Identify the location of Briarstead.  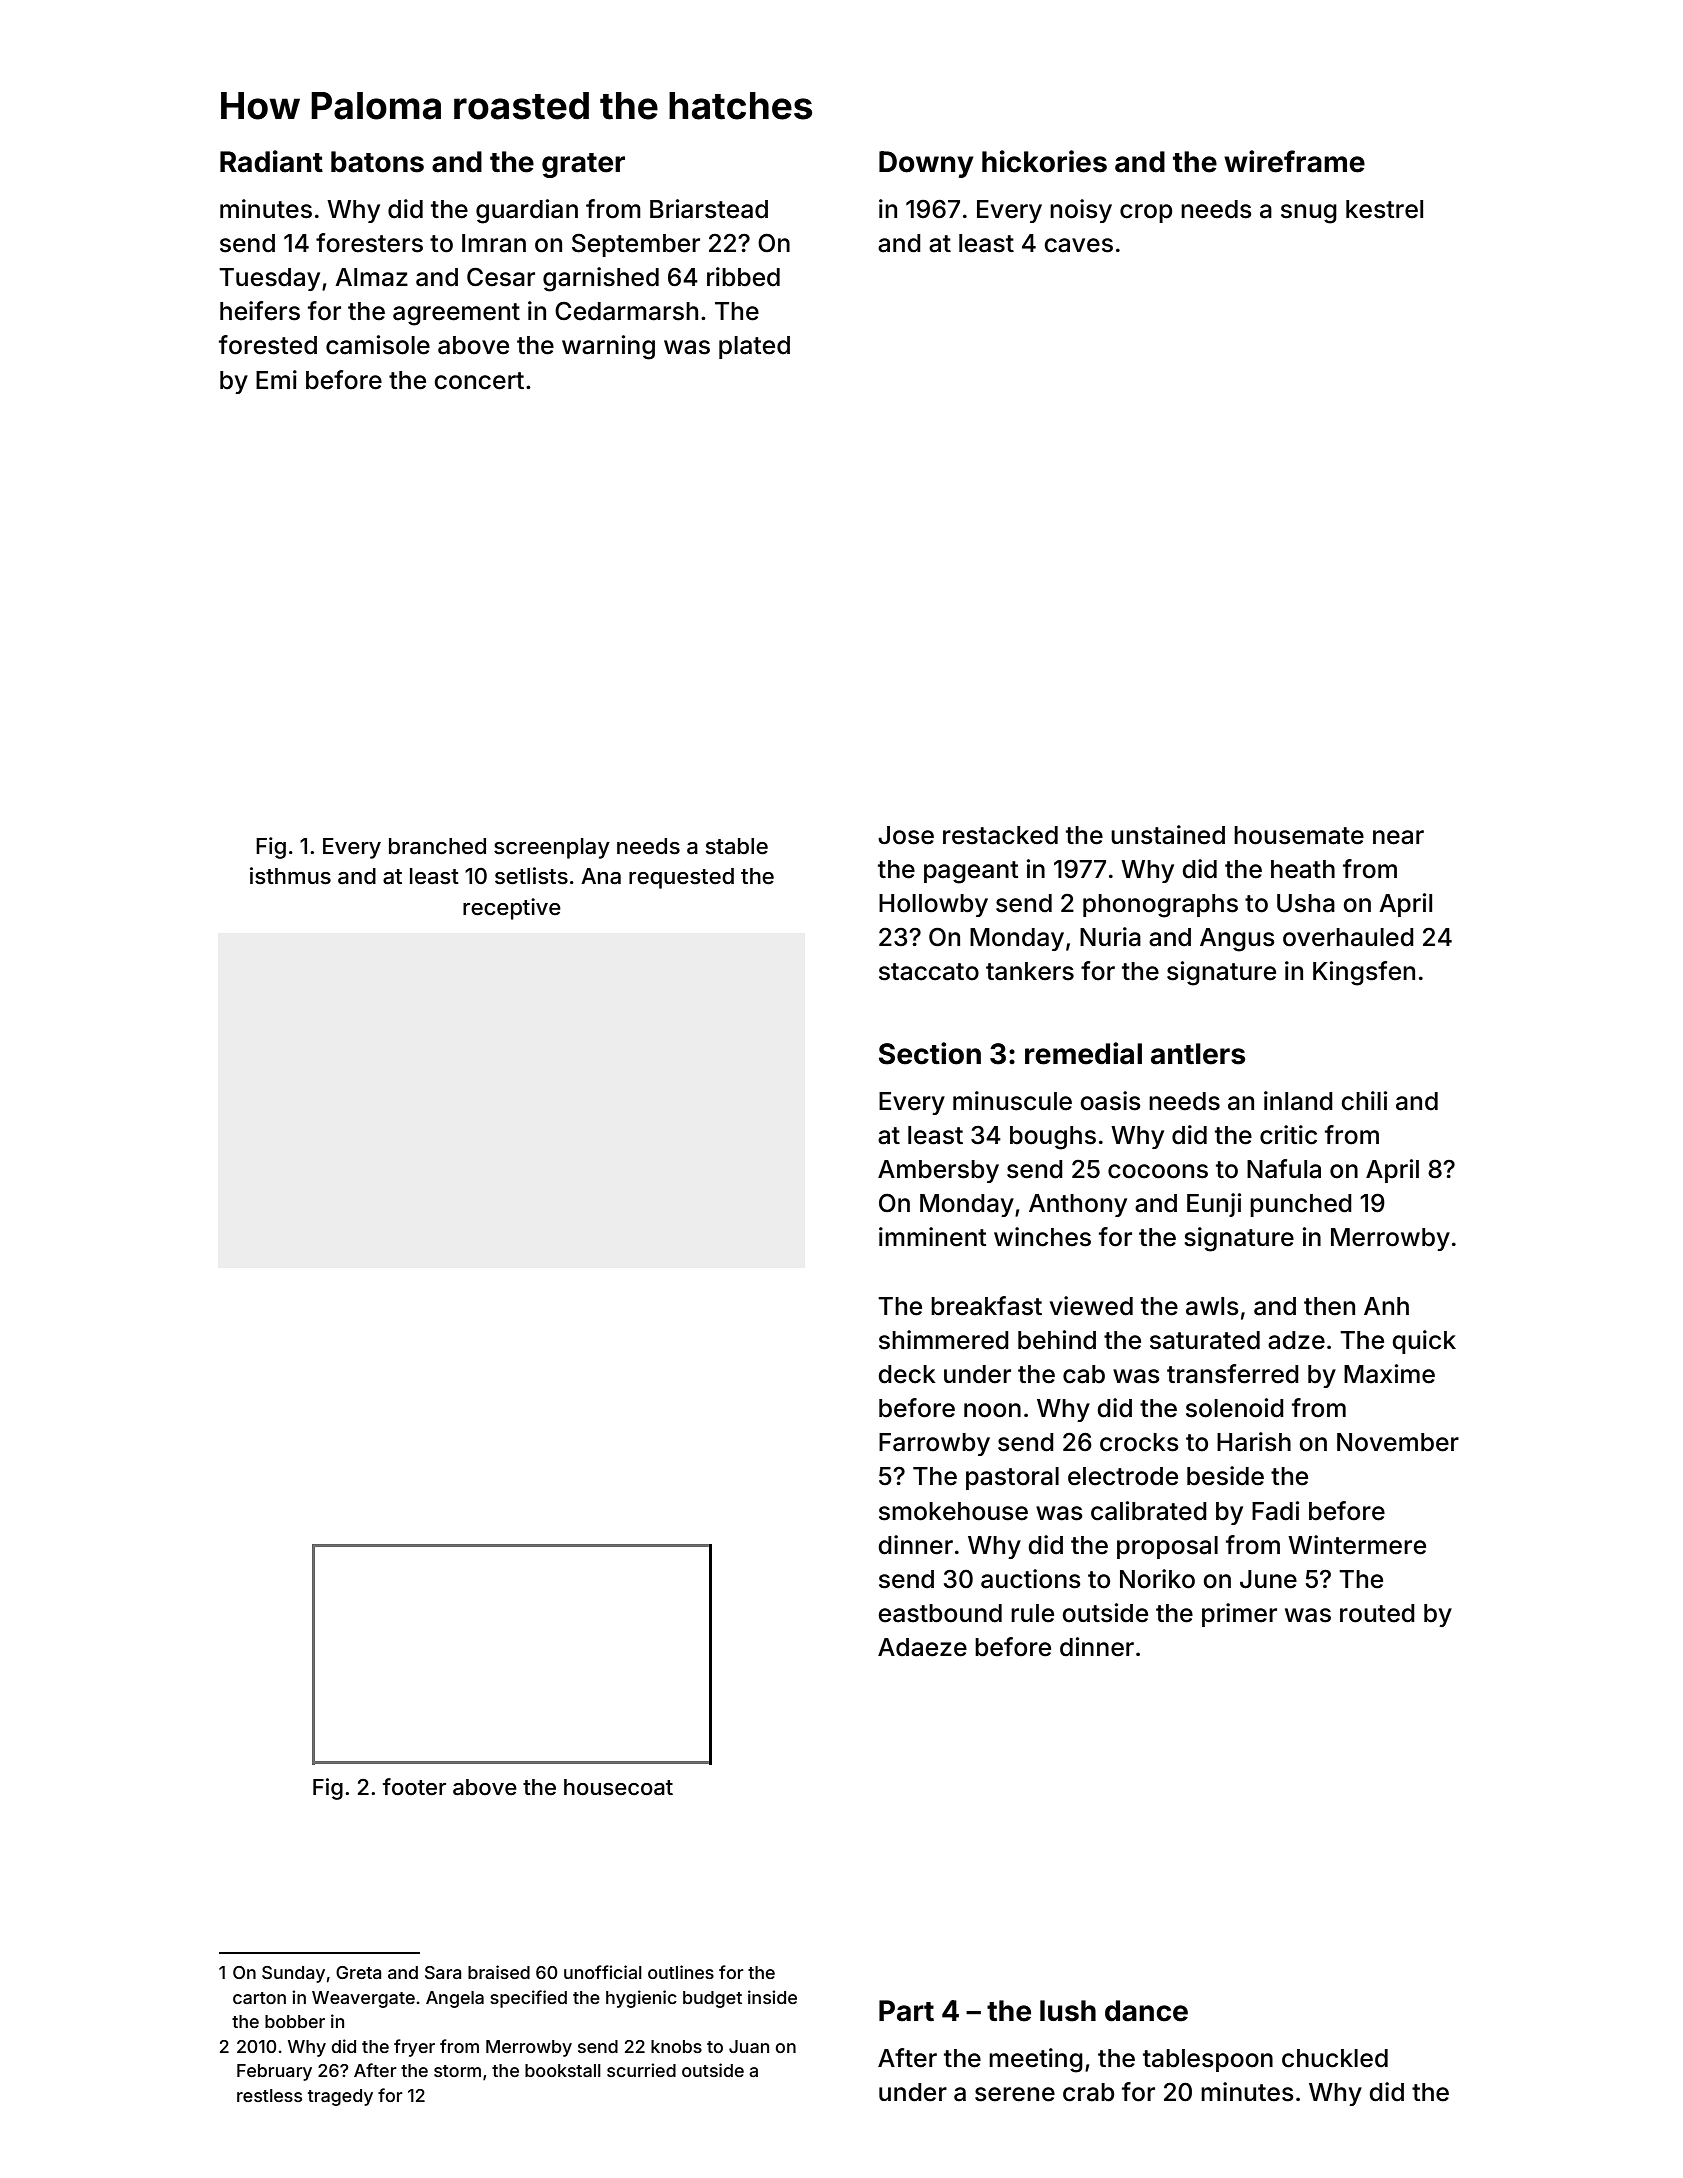
(709, 209).
